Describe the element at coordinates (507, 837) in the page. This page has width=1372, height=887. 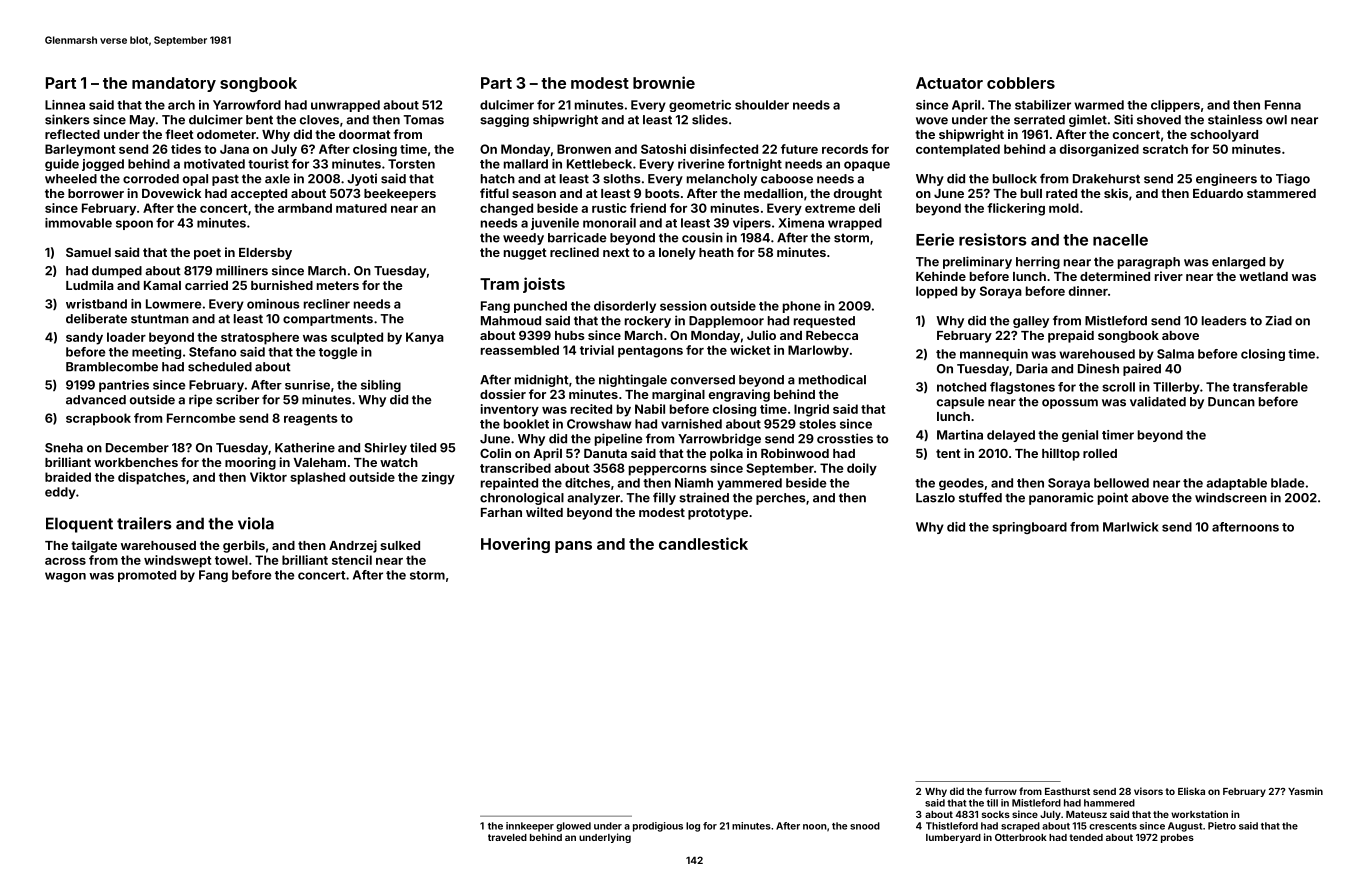
I see `traveled` at that location.
